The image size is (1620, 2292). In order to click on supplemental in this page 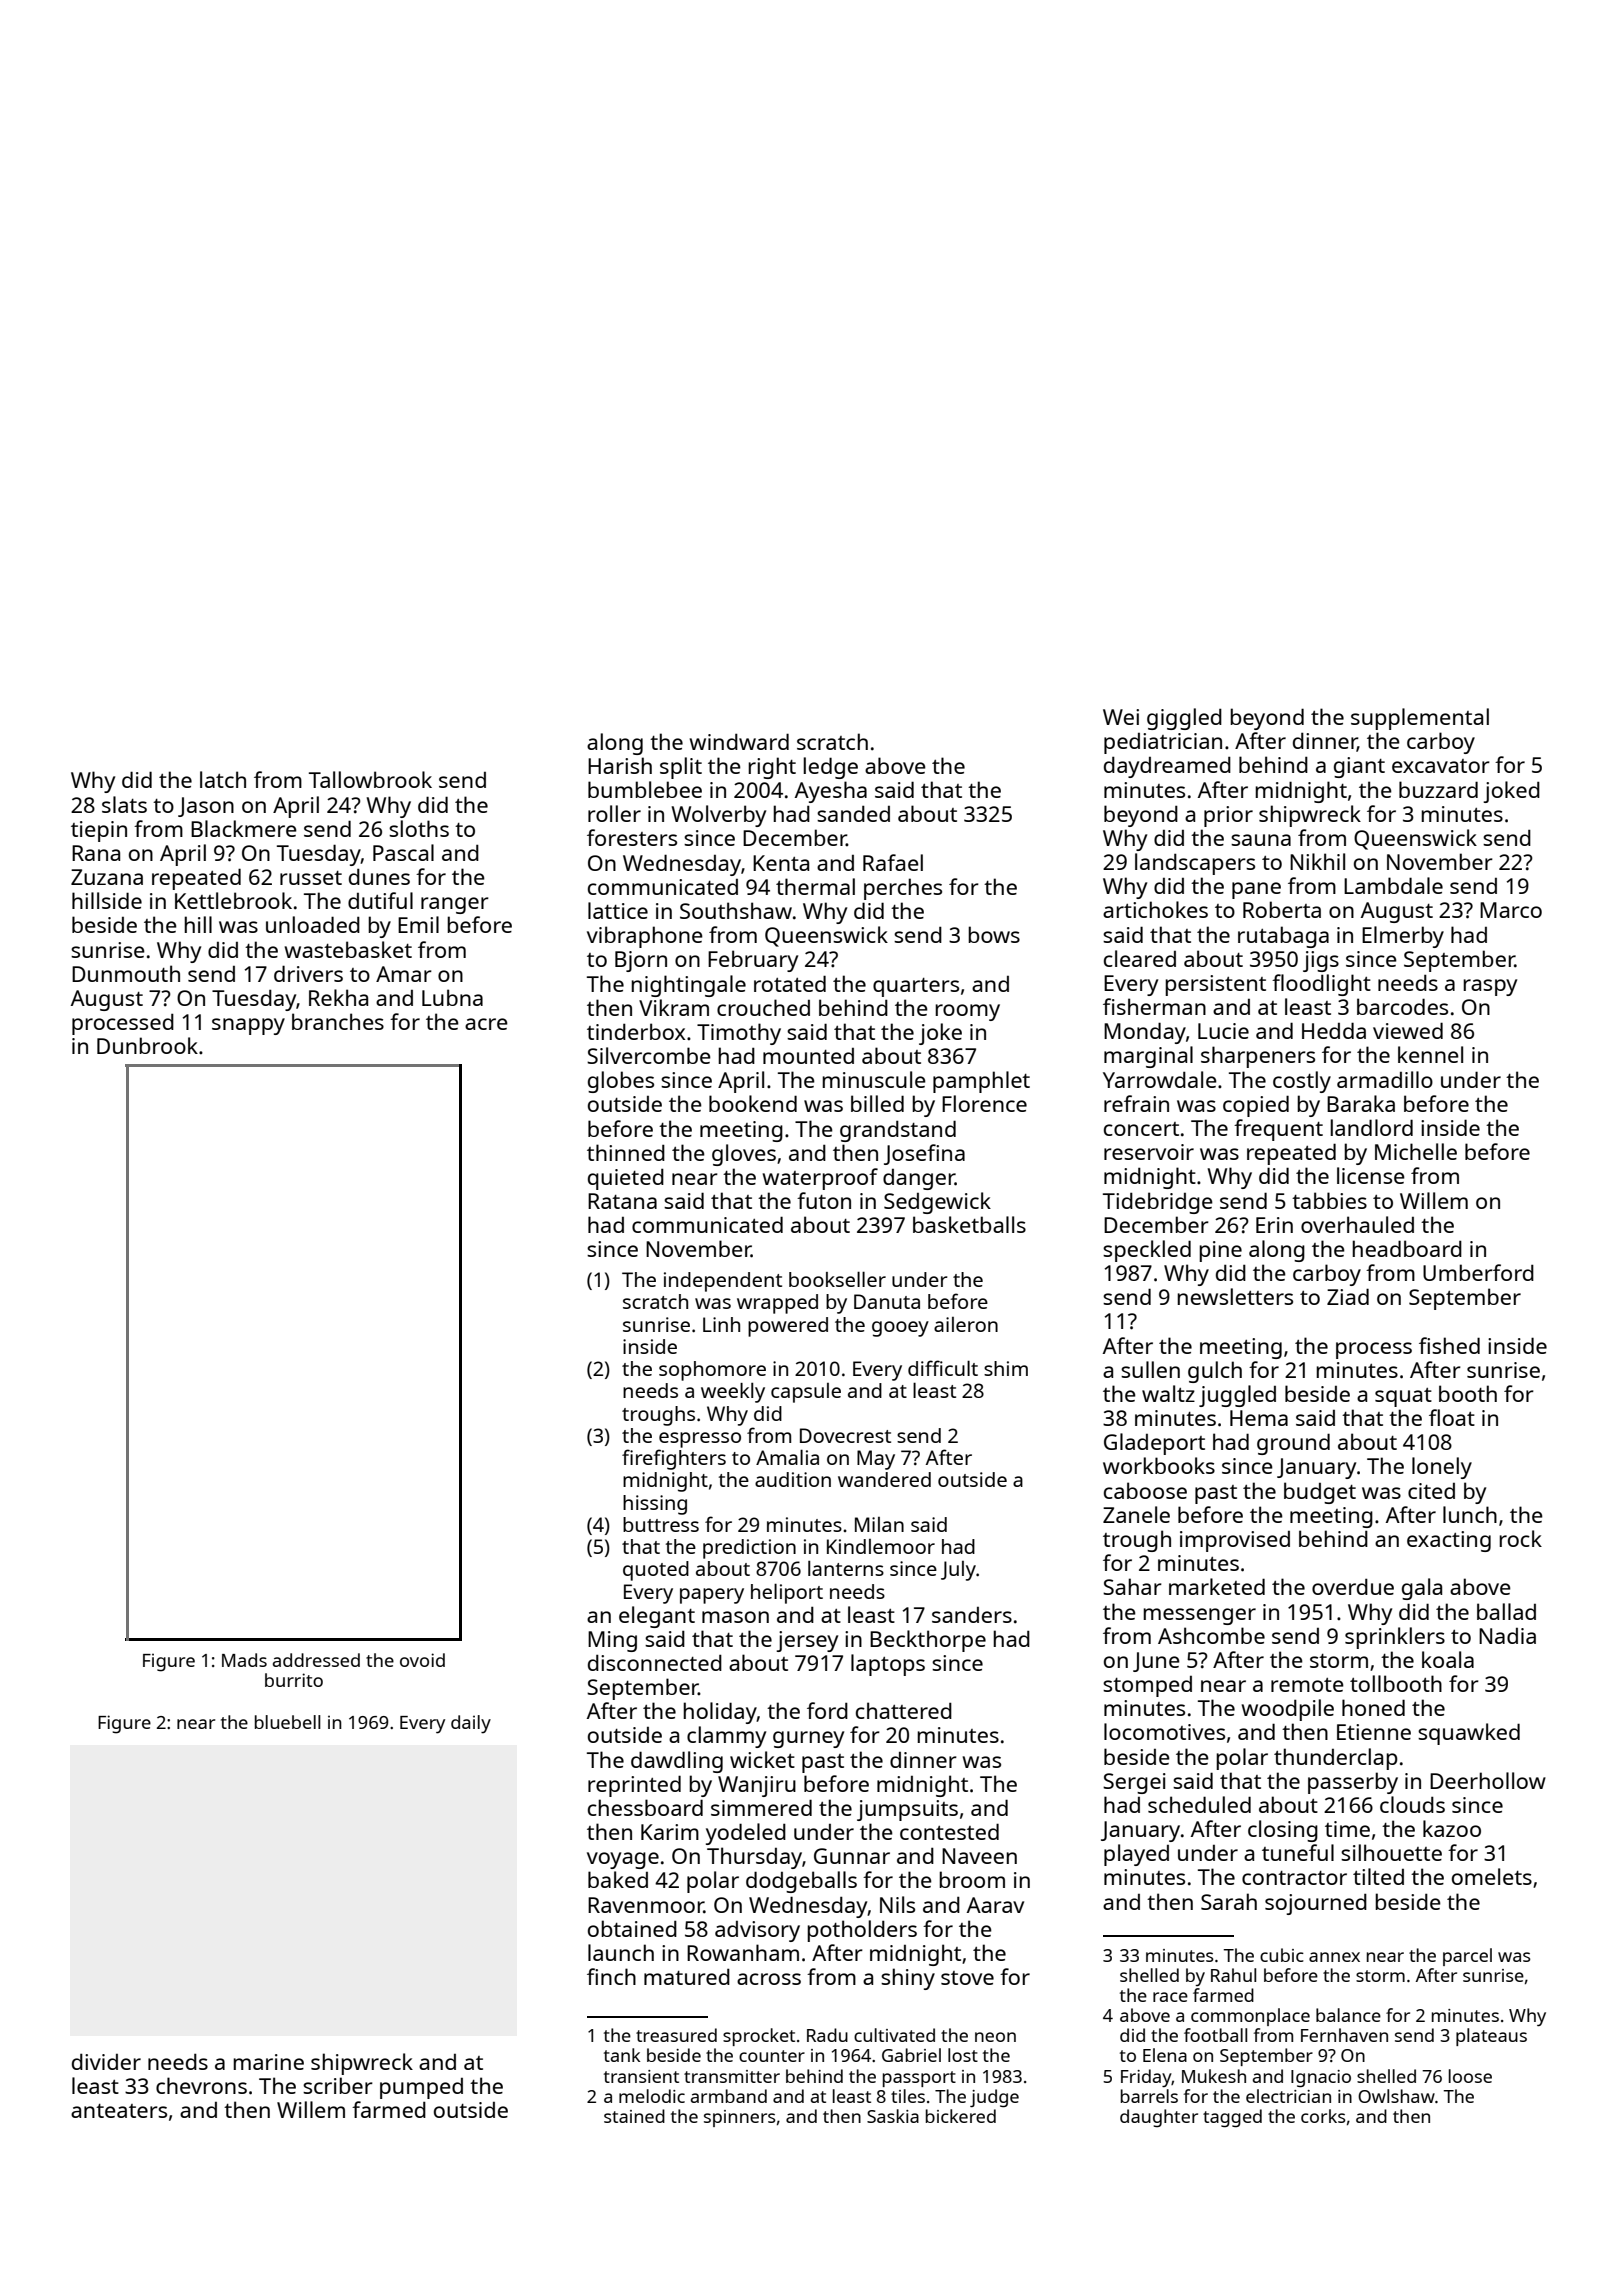, I will do `click(1420, 719)`.
